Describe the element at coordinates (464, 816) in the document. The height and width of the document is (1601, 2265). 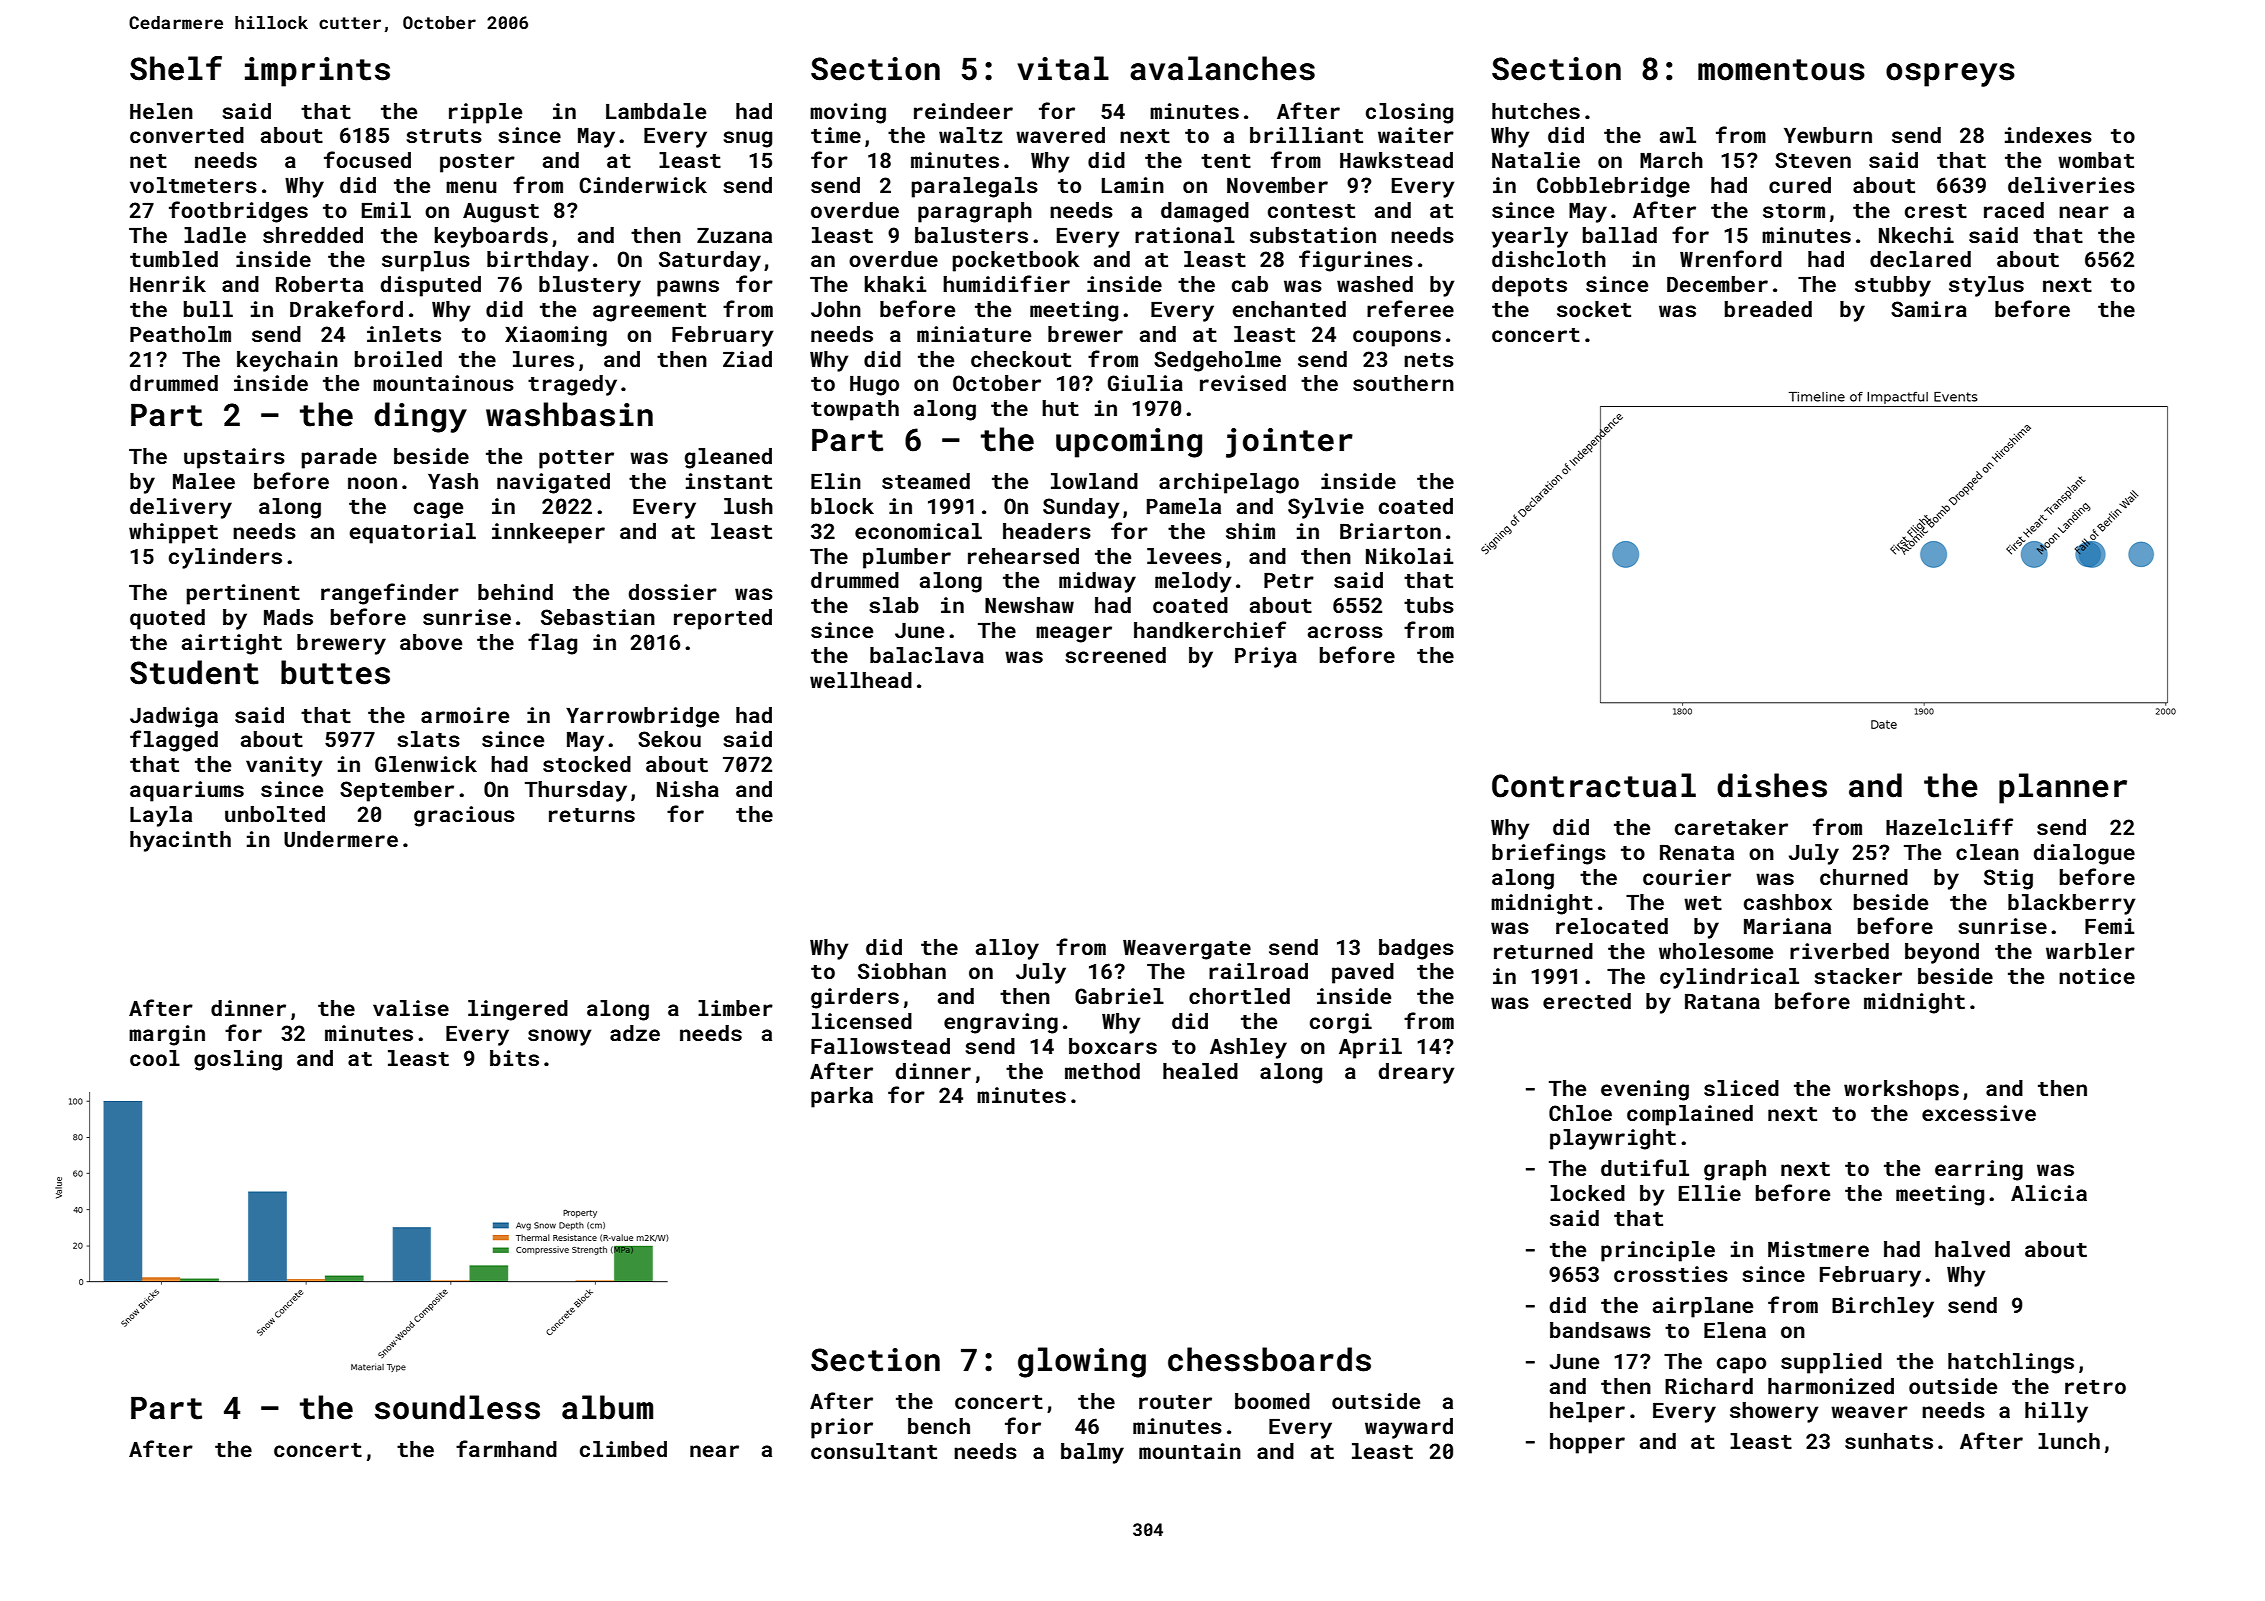
I see `gracious` at that location.
